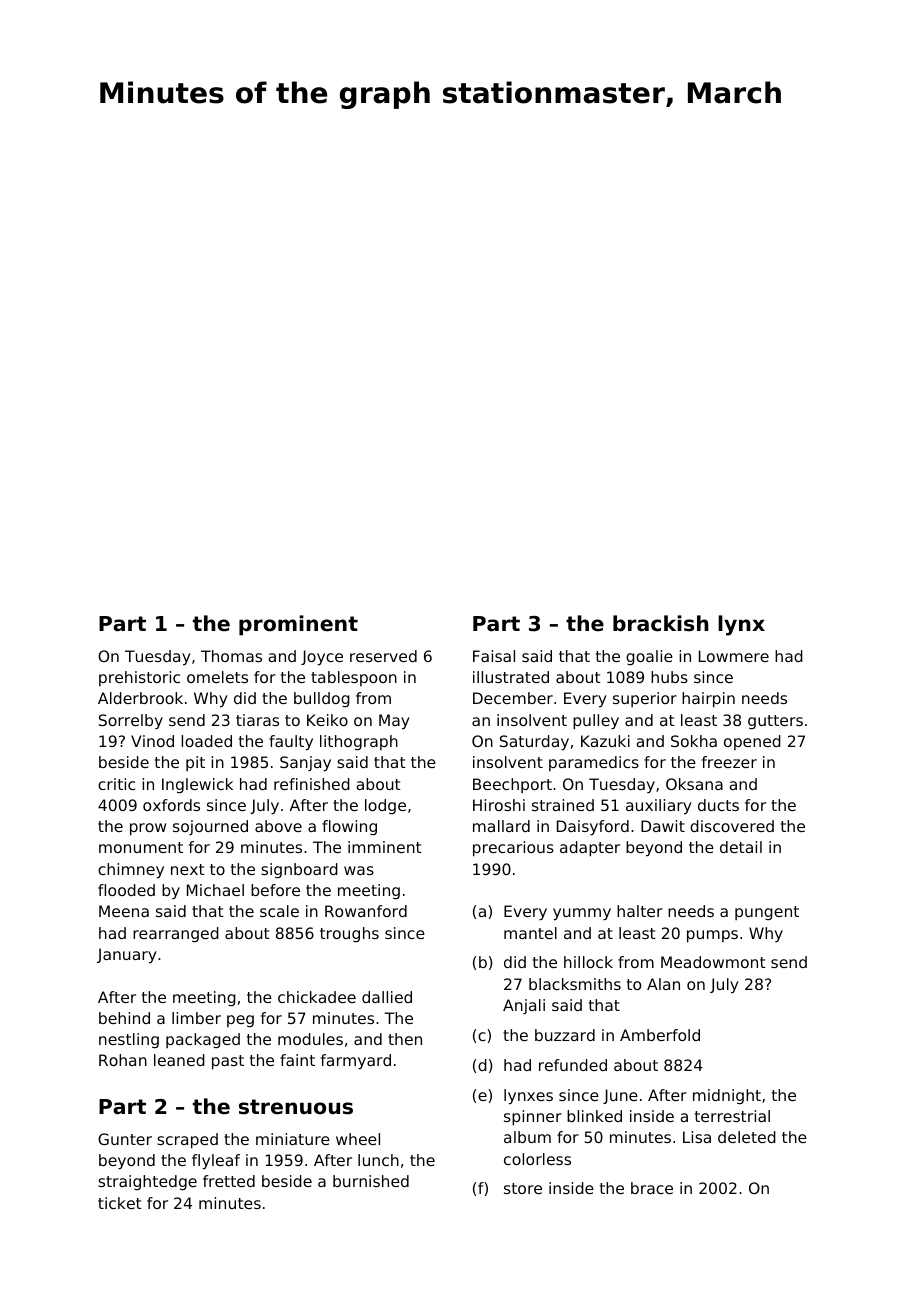 This screenshot has width=908, height=1316. Describe the element at coordinates (197, 785) in the screenshot. I see `Inglewick` at that location.
